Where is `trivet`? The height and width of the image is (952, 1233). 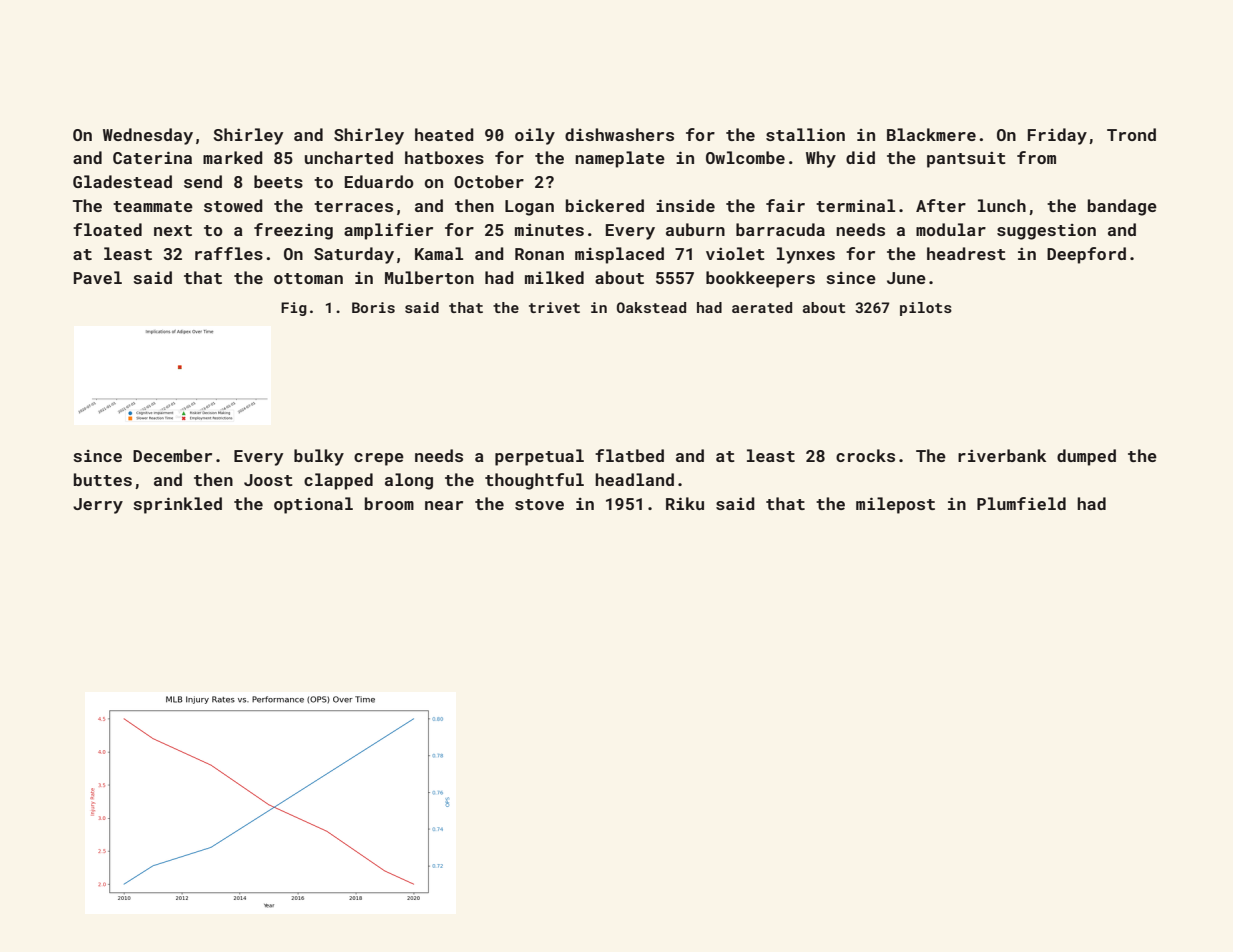 trivet is located at coordinates (554, 307).
